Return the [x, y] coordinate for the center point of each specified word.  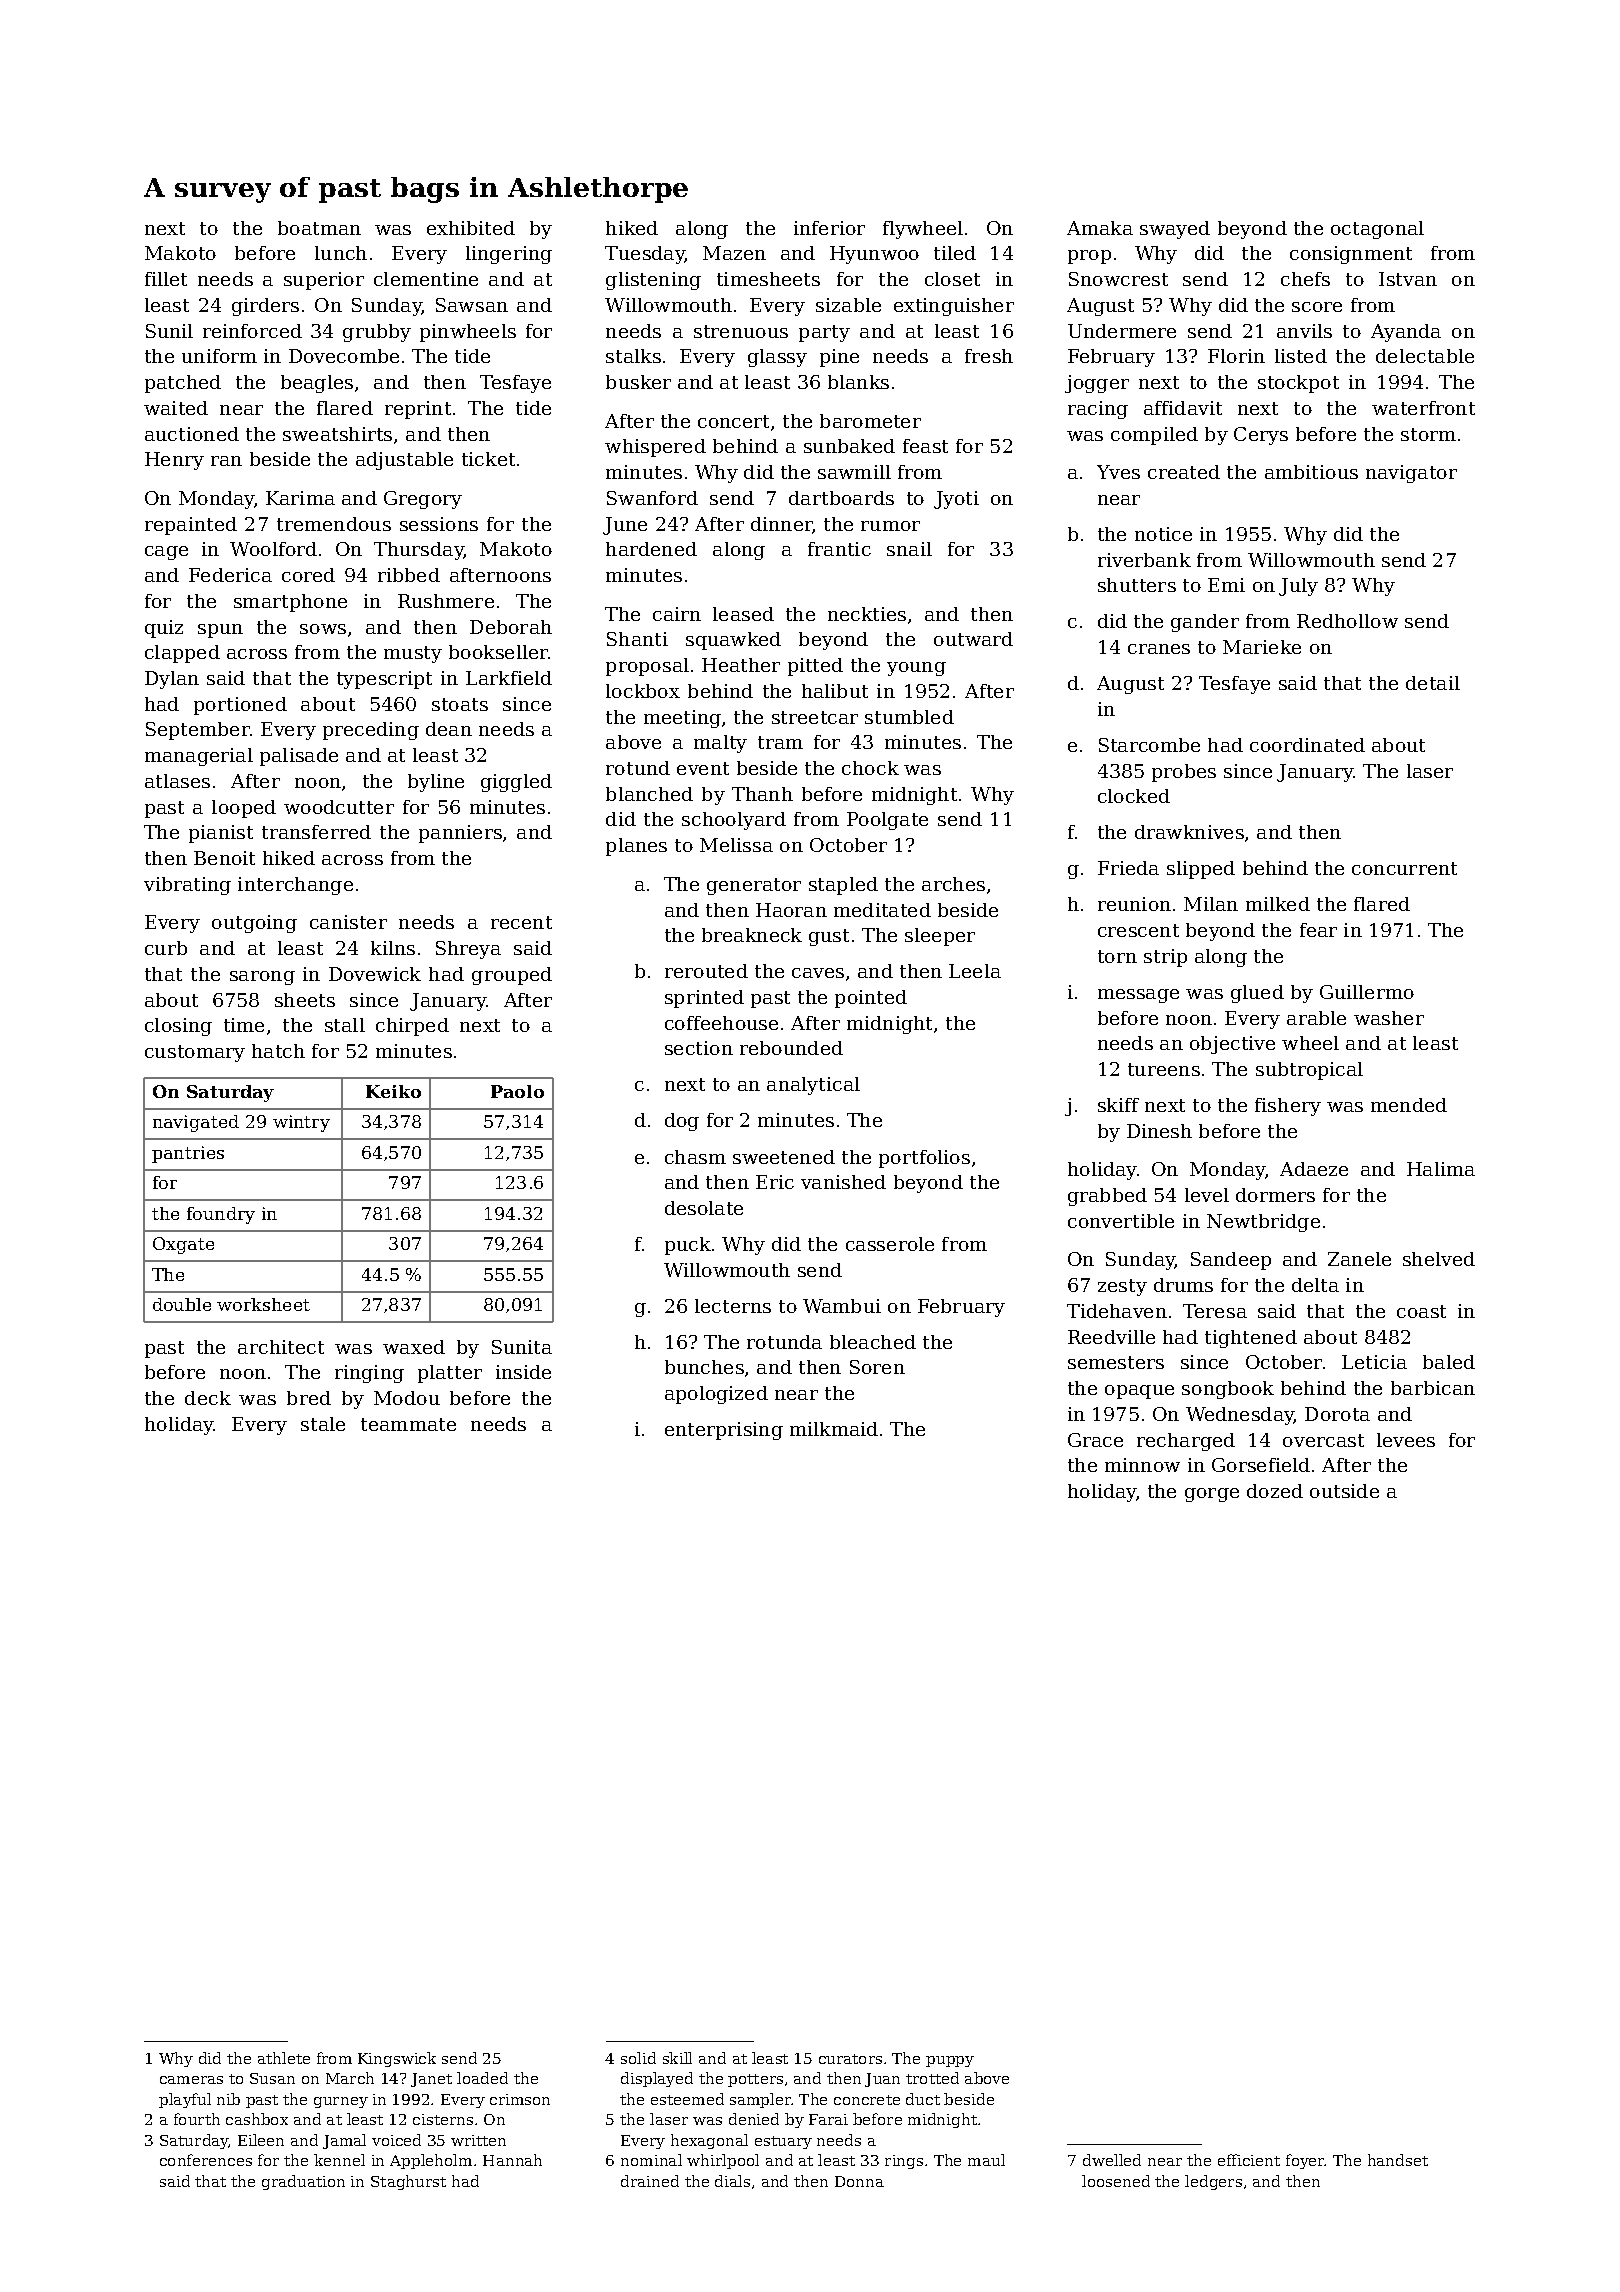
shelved [1439, 1259]
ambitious [1311, 472]
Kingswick [397, 2059]
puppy [950, 2061]
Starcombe [1149, 745]
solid [638, 2058]
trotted [932, 2078]
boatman [319, 228]
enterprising [724, 1431]
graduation [303, 2182]
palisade [299, 757]
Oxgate [183, 1245]
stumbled [909, 717]
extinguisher [954, 307]
